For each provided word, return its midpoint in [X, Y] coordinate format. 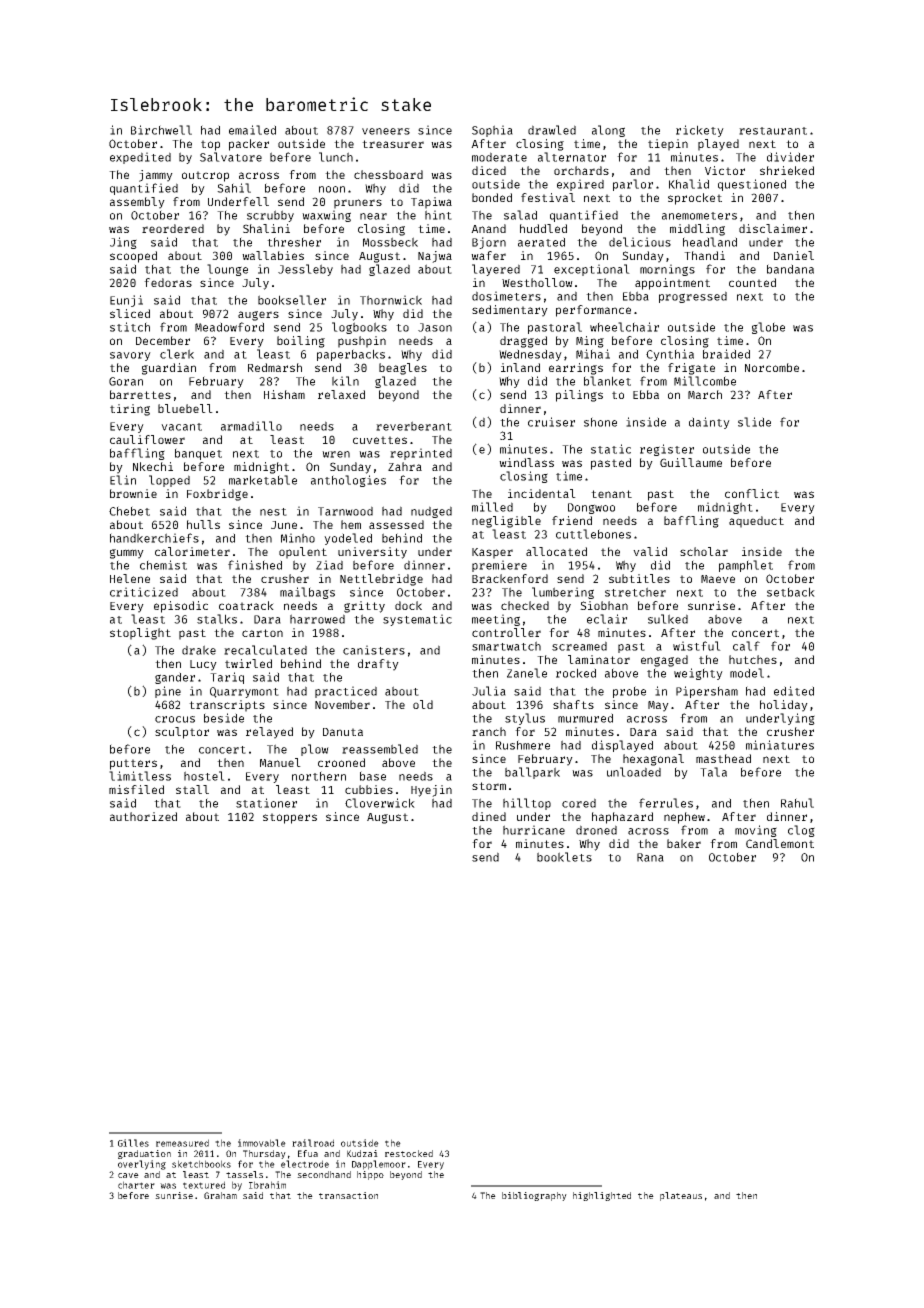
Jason [435, 327]
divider [790, 157]
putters [133, 764]
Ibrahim [267, 1185]
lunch [336, 157]
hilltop [527, 804]
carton [262, 633]
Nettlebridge [381, 580]
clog [801, 831]
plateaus [681, 1196]
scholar [704, 551]
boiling [301, 342]
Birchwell [161, 130]
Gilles [133, 1143]
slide [754, 422]
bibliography [534, 1196]
